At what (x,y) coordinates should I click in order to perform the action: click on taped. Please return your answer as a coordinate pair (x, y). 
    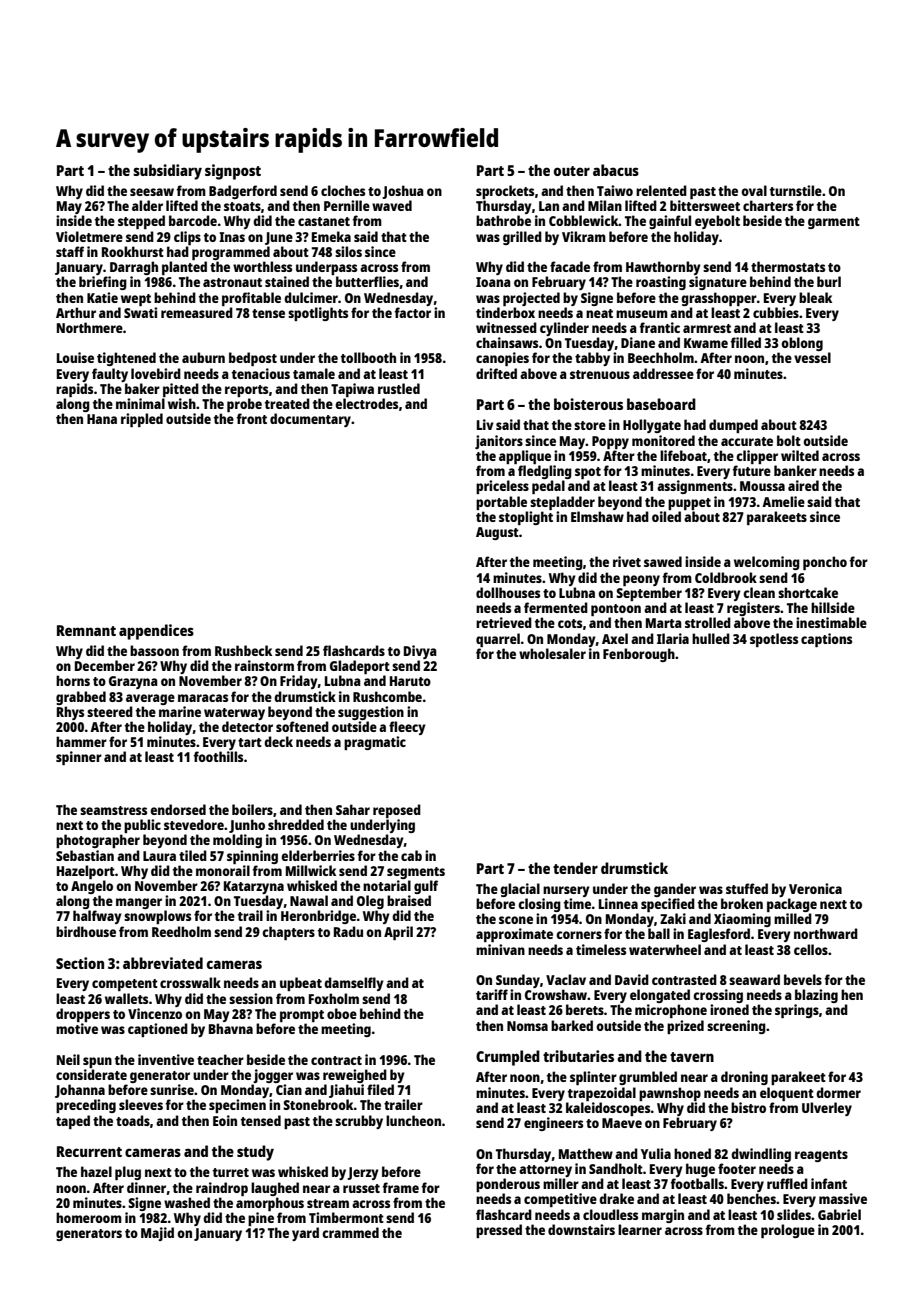
    Looking at the image, I should click on (73, 1122).
